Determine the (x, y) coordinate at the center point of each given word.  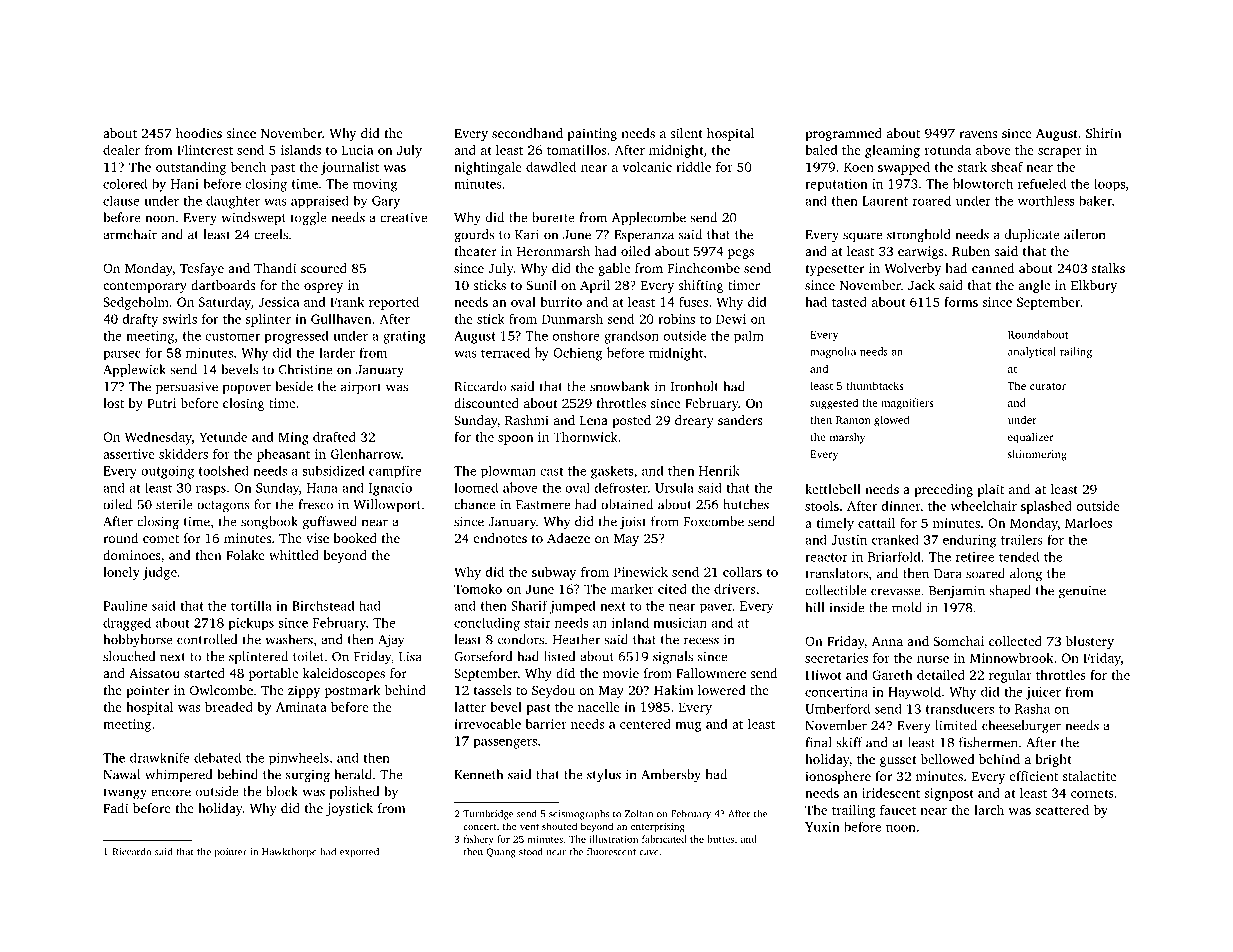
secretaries (836, 658)
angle (1034, 286)
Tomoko (478, 589)
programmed (843, 134)
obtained (627, 504)
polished (354, 792)
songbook (269, 523)
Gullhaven (341, 319)
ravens (978, 134)
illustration (613, 839)
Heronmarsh (553, 251)
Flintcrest (205, 150)
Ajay (391, 641)
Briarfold (894, 556)
